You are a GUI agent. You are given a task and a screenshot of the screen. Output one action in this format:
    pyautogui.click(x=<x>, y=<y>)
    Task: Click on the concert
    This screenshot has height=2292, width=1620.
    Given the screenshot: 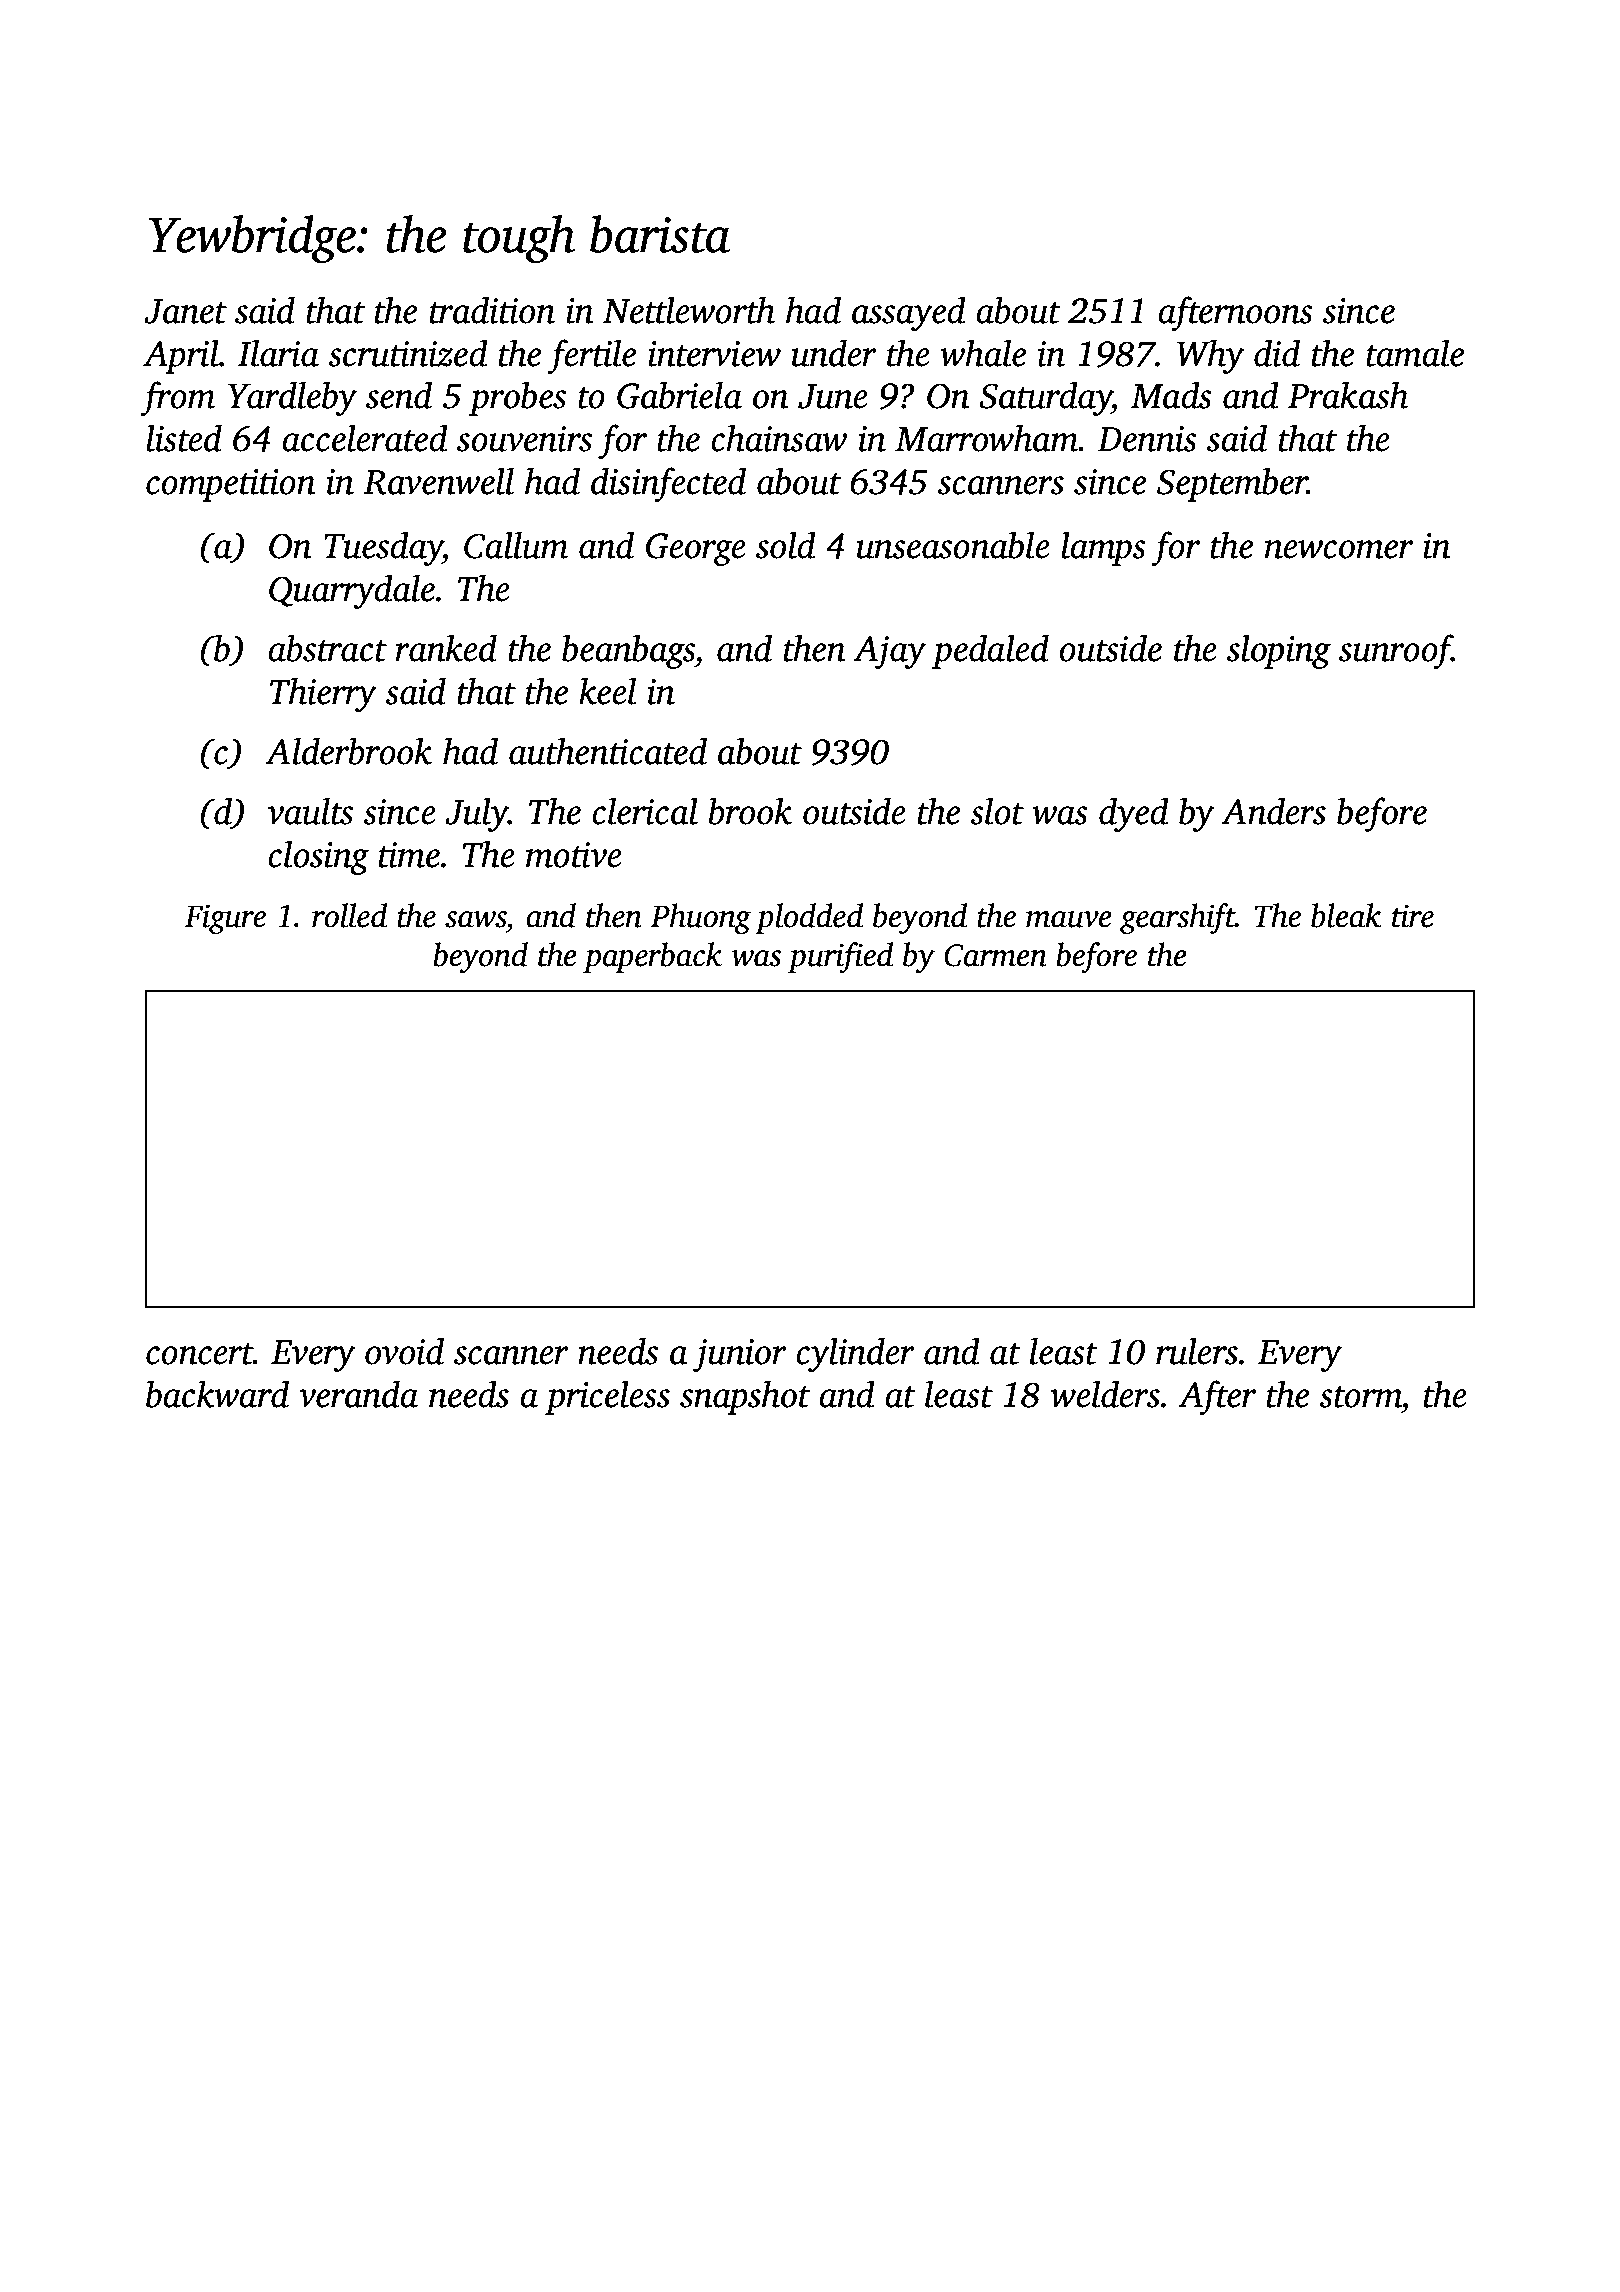 What is the action you would take?
    pyautogui.click(x=199, y=1354)
